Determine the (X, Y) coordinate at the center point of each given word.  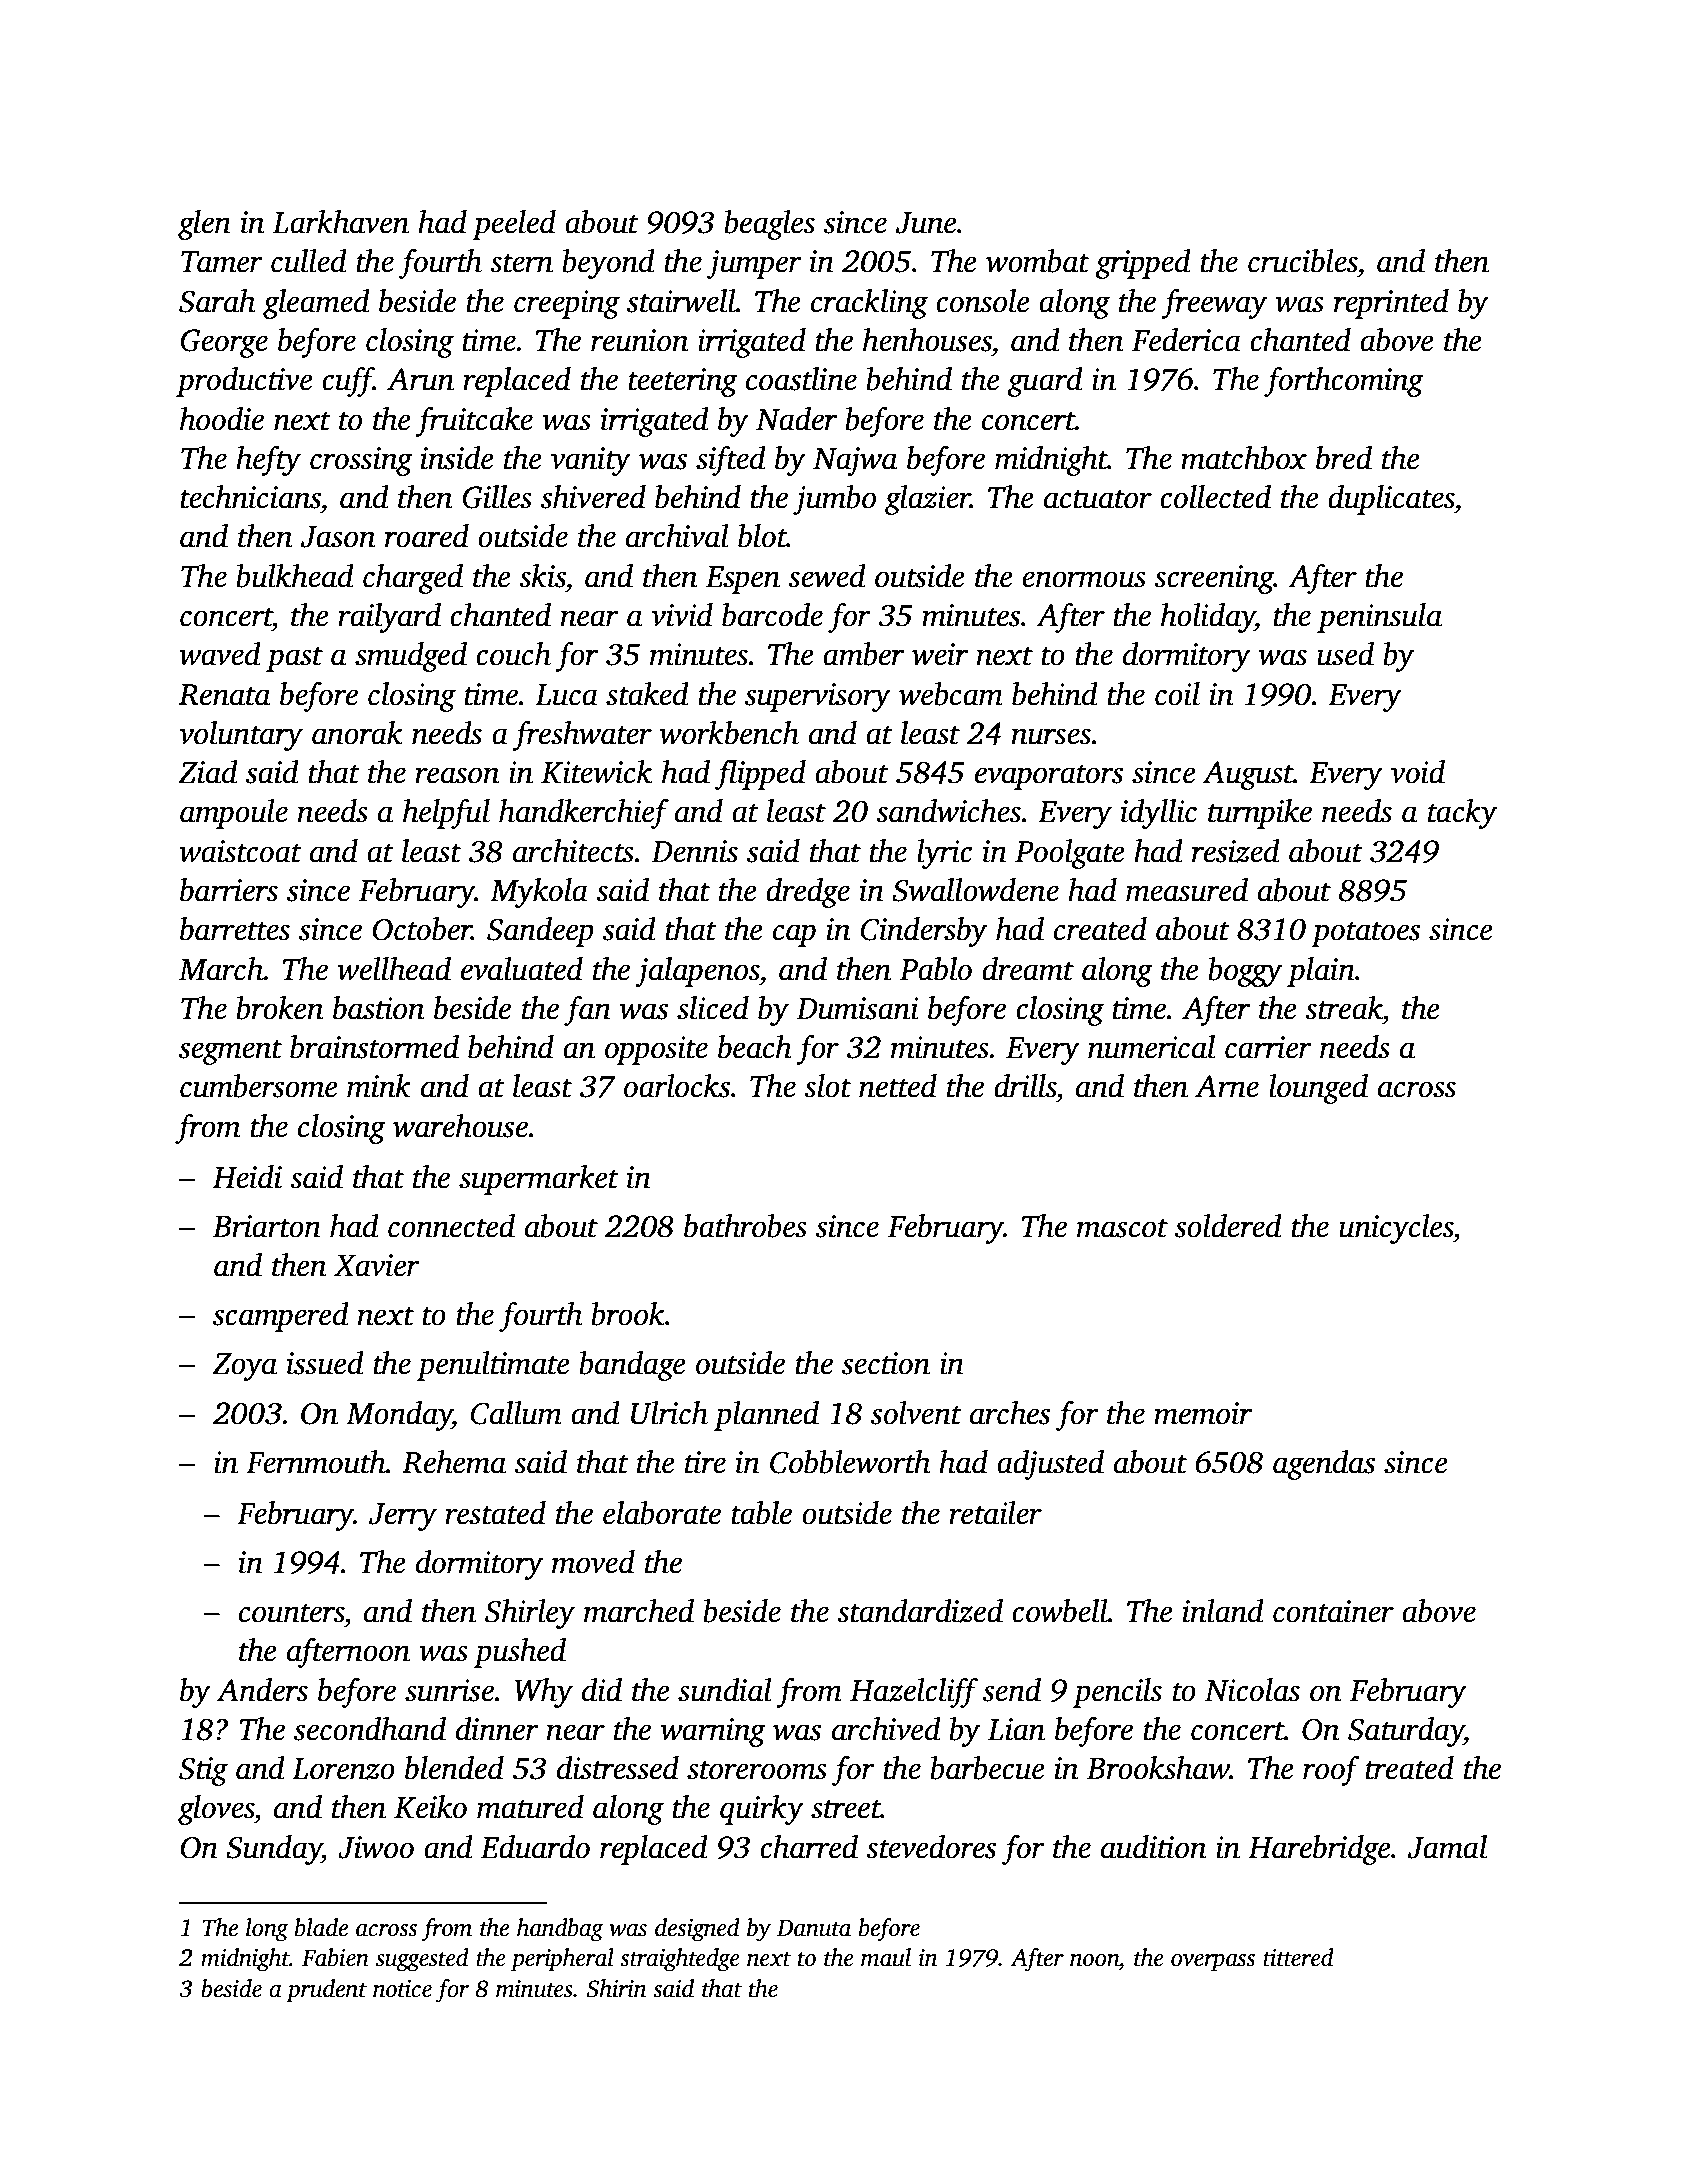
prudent (326, 1991)
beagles (769, 225)
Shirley (530, 1614)
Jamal (1447, 1847)
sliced (713, 1008)
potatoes (1365, 934)
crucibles (1303, 261)
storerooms (757, 1770)
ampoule (234, 814)
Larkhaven (341, 222)
